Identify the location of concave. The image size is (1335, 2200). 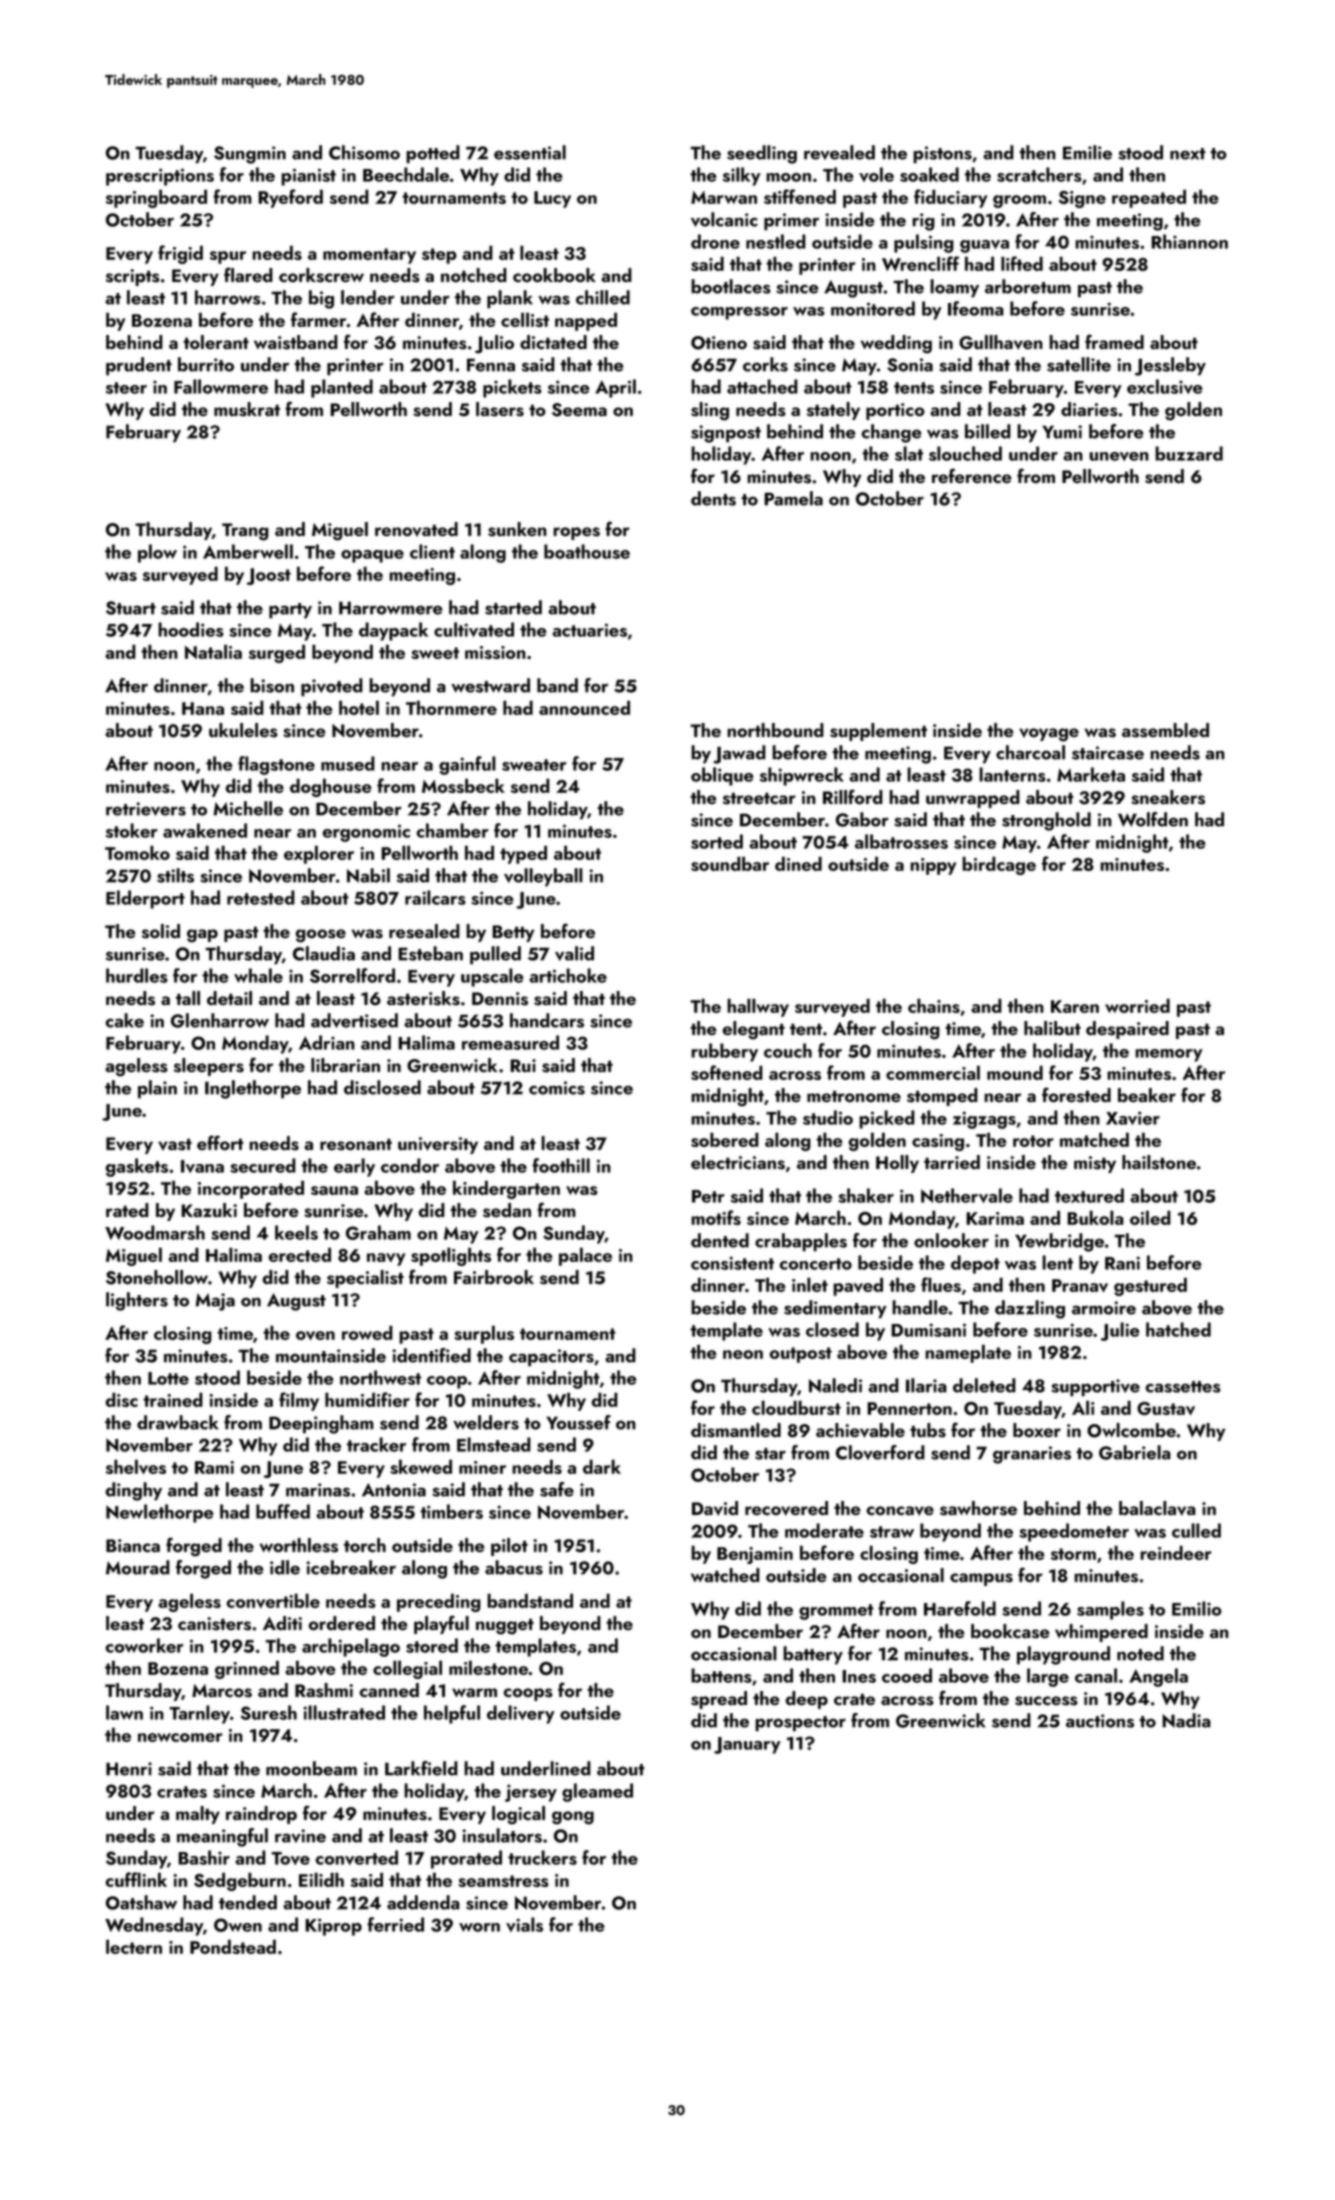
(900, 1511).
